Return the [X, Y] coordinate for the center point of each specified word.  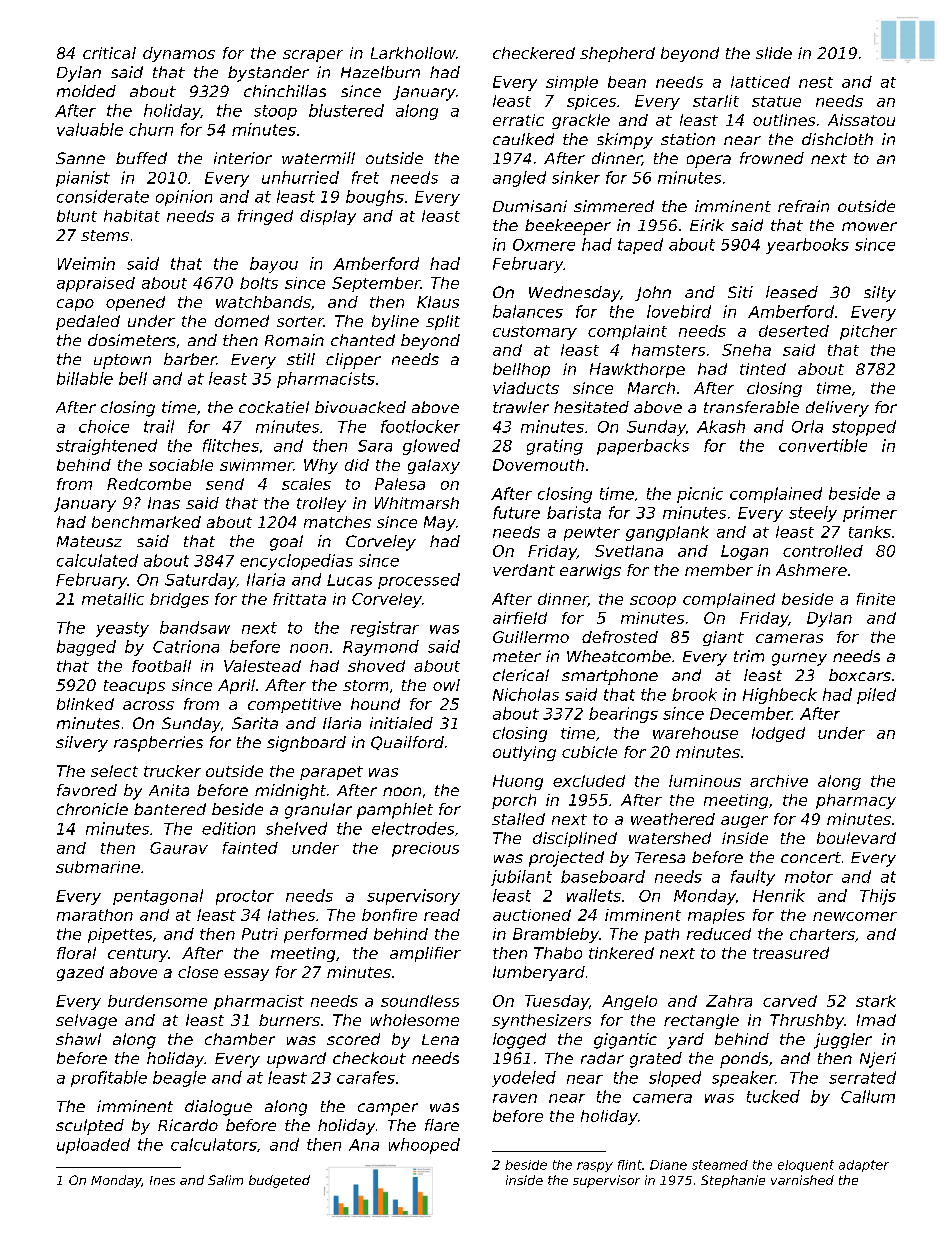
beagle [179, 1079]
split [443, 322]
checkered [534, 53]
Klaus [438, 302]
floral [76, 953]
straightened [106, 447]
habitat [132, 216]
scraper [313, 56]
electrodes [413, 828]
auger [744, 822]
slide [774, 53]
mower [869, 226]
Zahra [729, 1001]
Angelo [629, 1002]
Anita [169, 790]
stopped [864, 428]
